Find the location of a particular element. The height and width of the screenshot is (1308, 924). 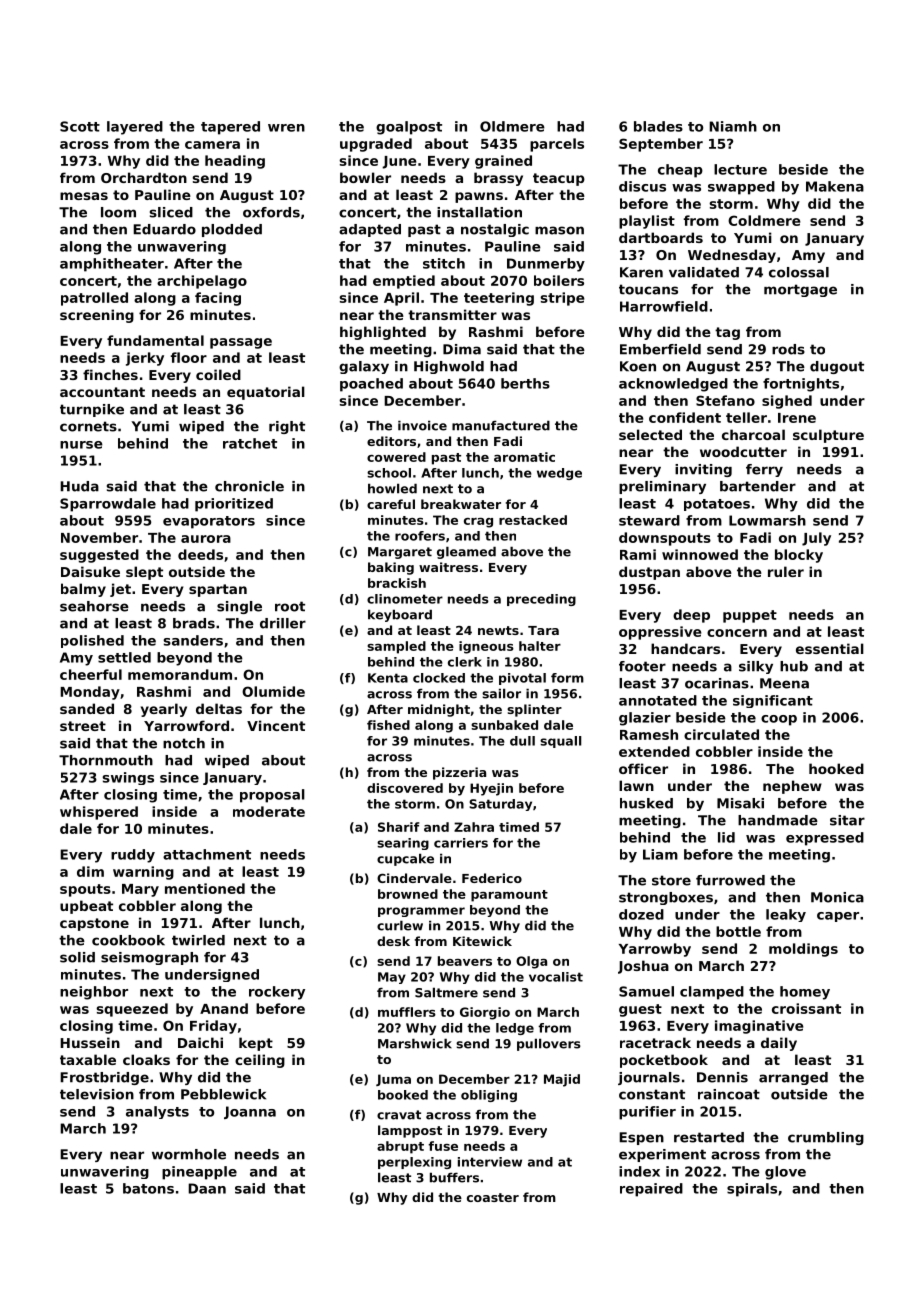

stitch is located at coordinates (444, 263).
